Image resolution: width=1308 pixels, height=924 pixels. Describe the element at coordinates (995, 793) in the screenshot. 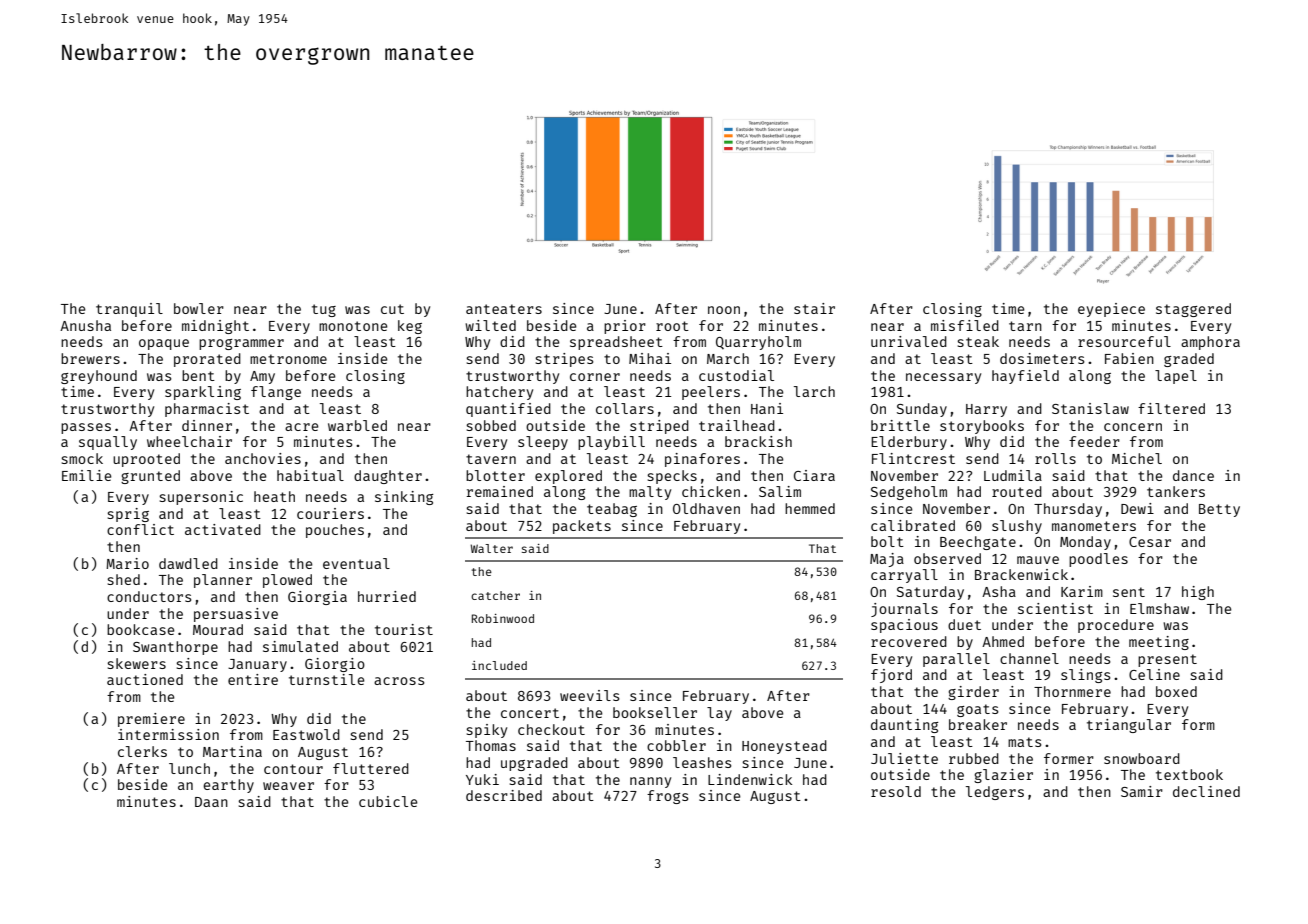

I see `ledgers` at that location.
